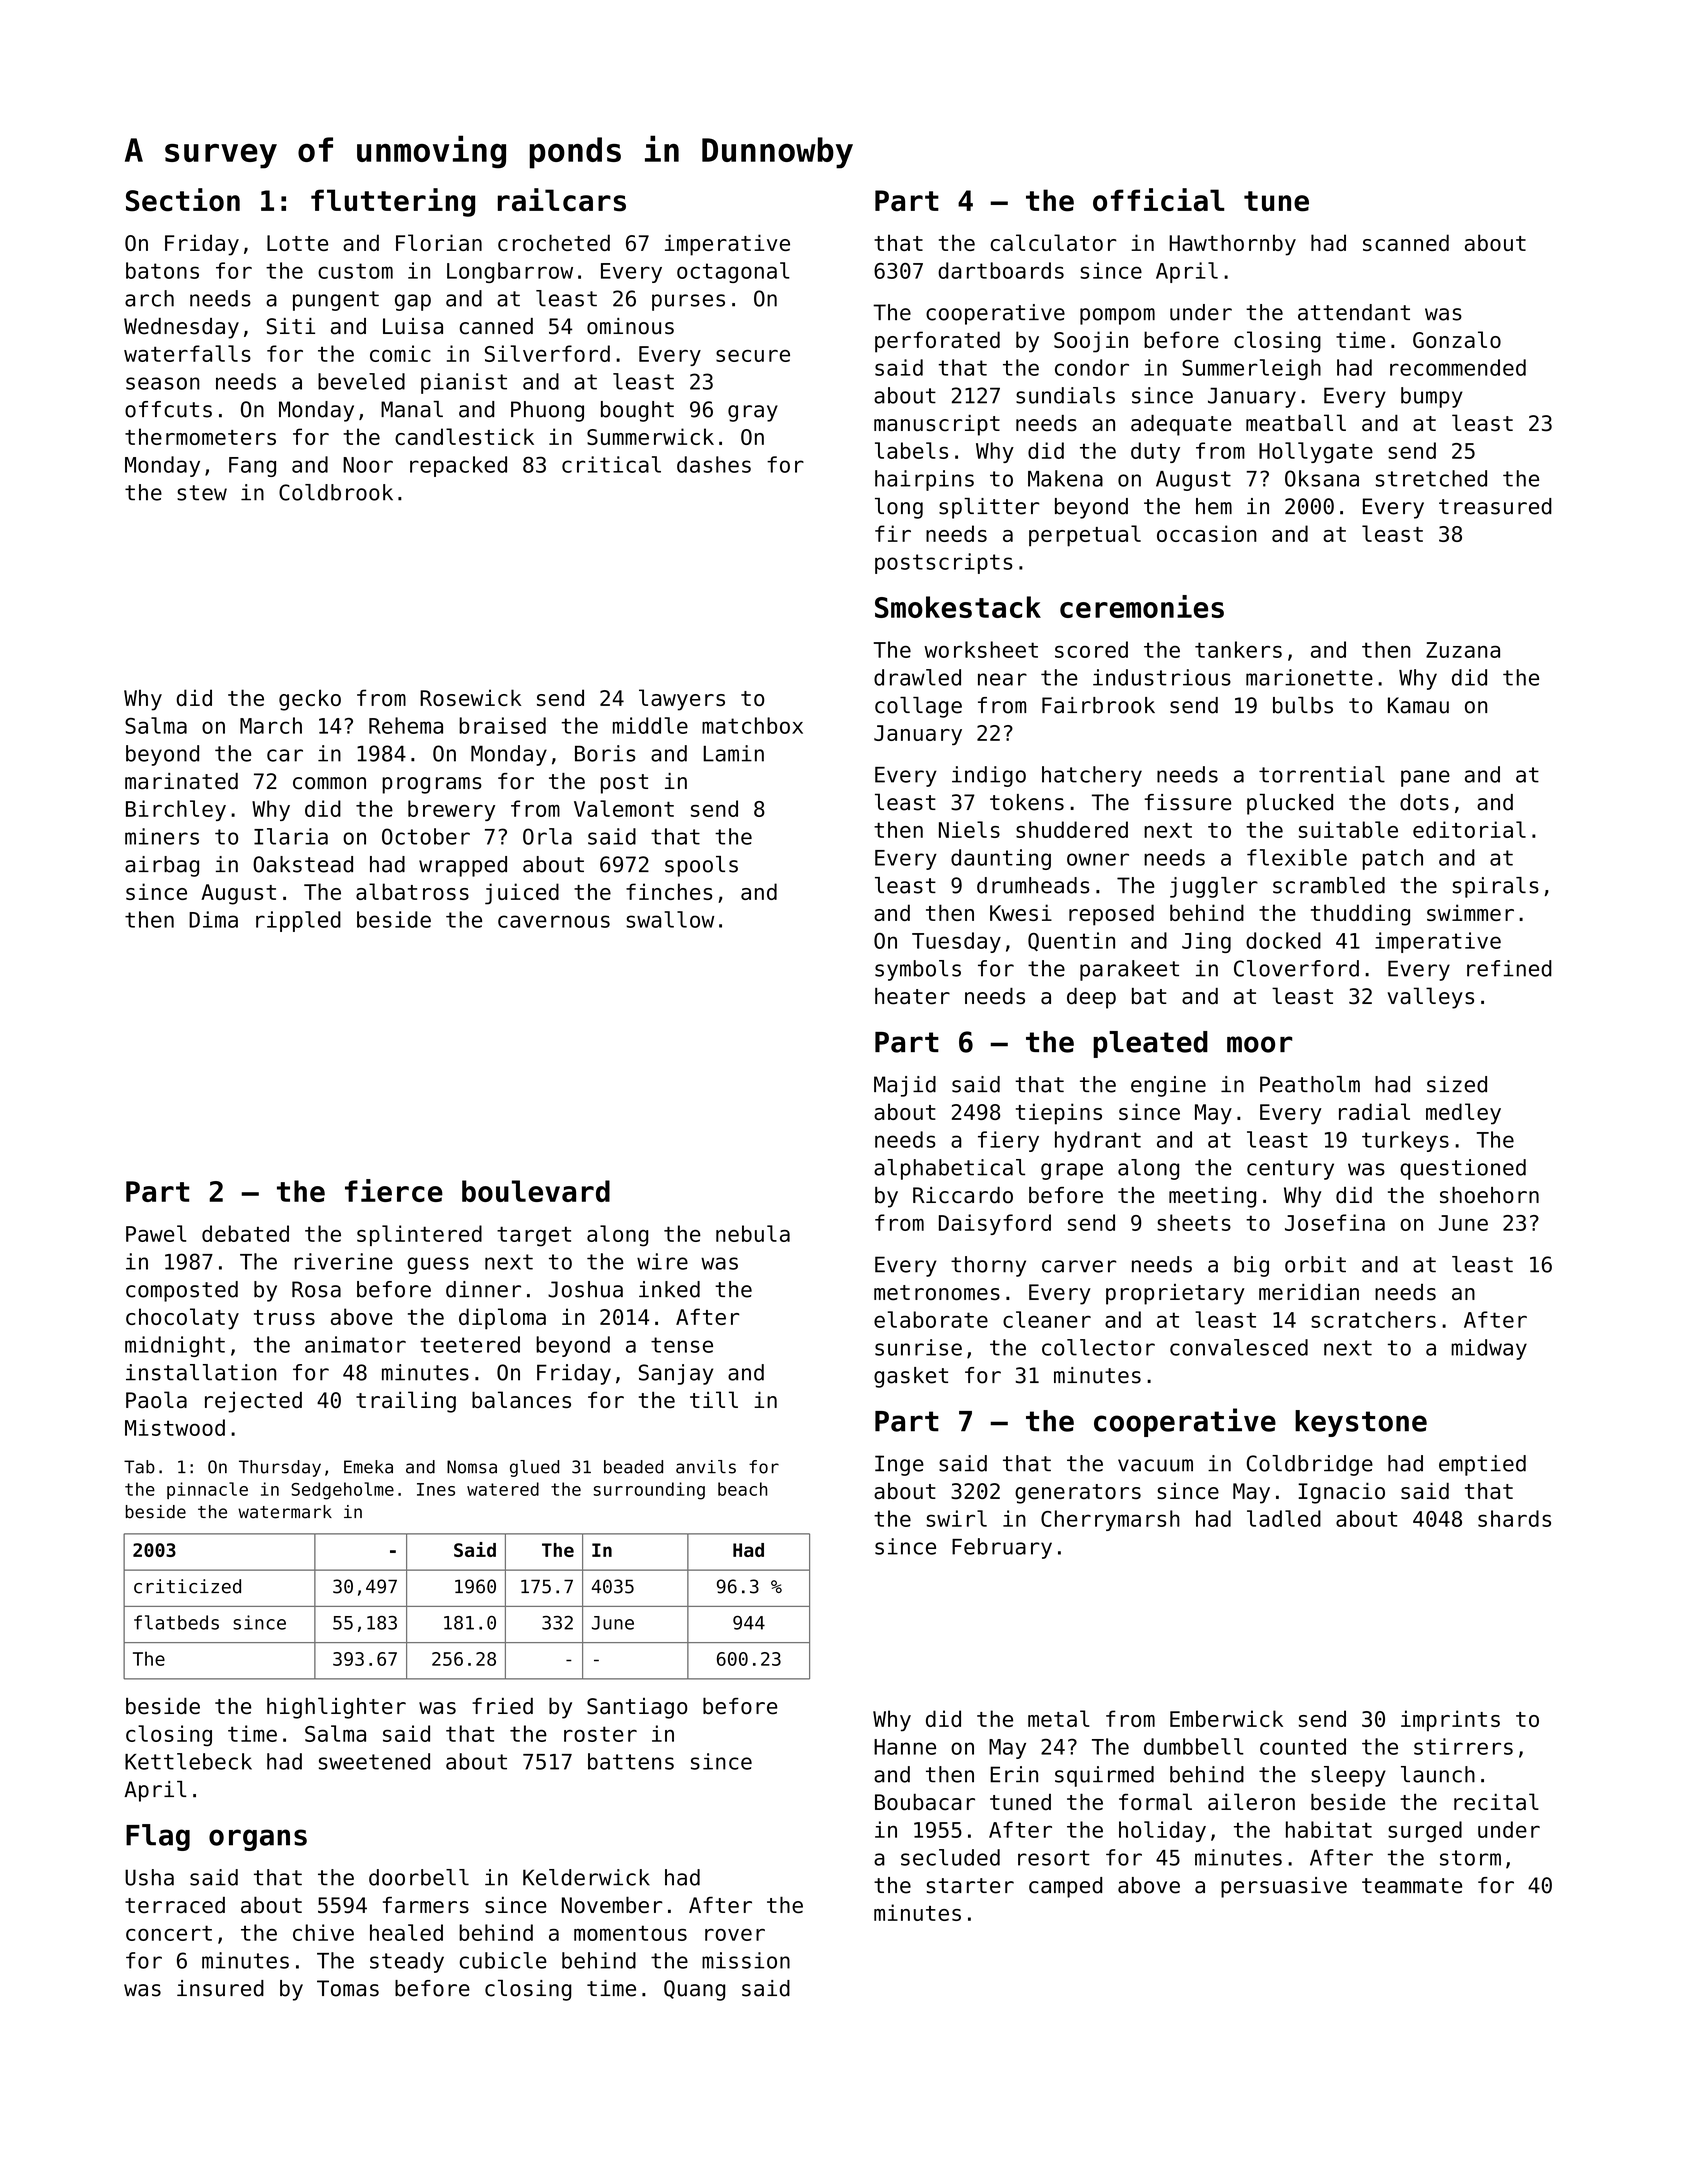  Describe the element at coordinates (1207, 533) in the image. I see `occasion` at that location.
